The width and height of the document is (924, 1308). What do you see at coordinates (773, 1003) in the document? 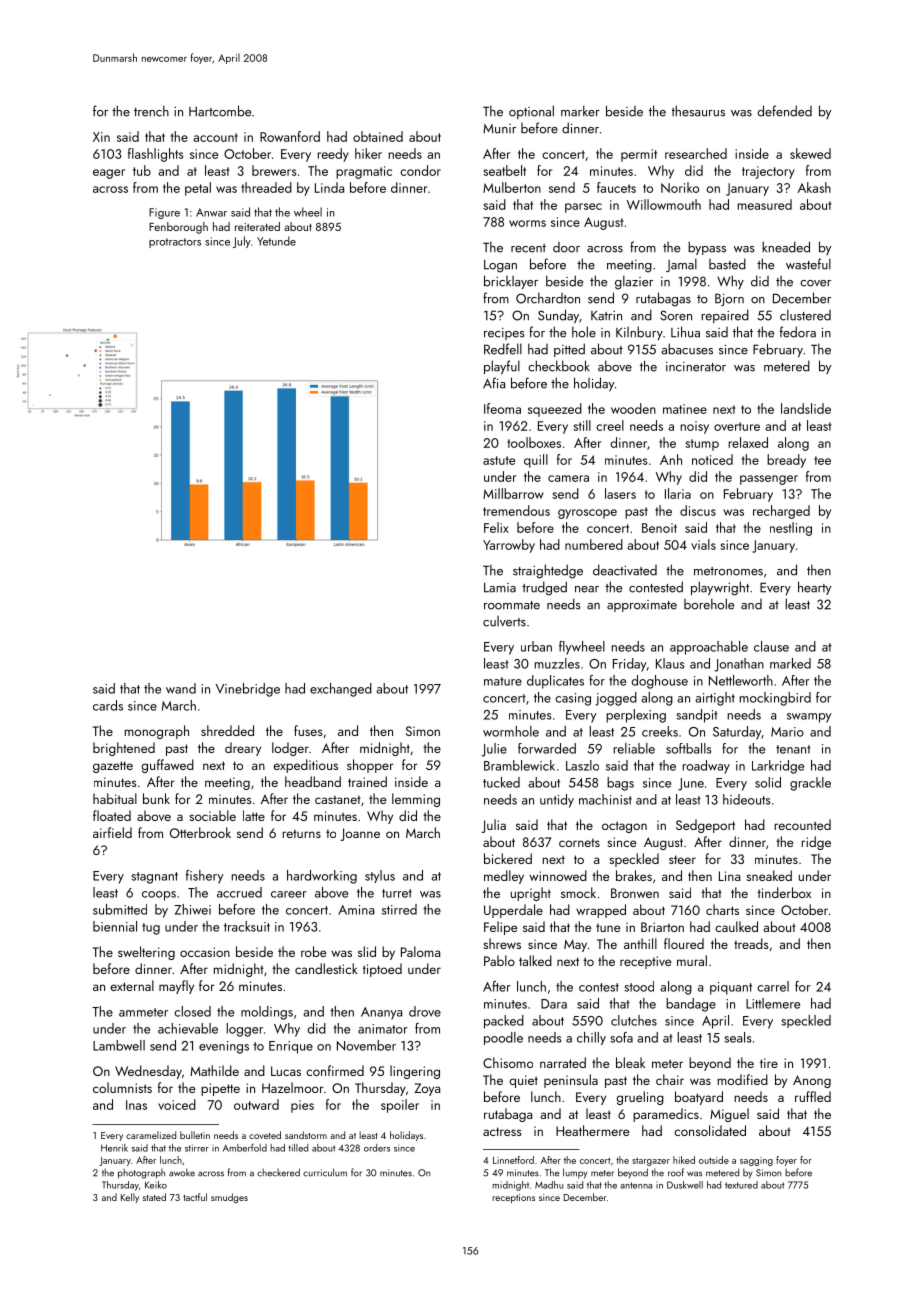
I see `Littlemere` at bounding box center [773, 1003].
